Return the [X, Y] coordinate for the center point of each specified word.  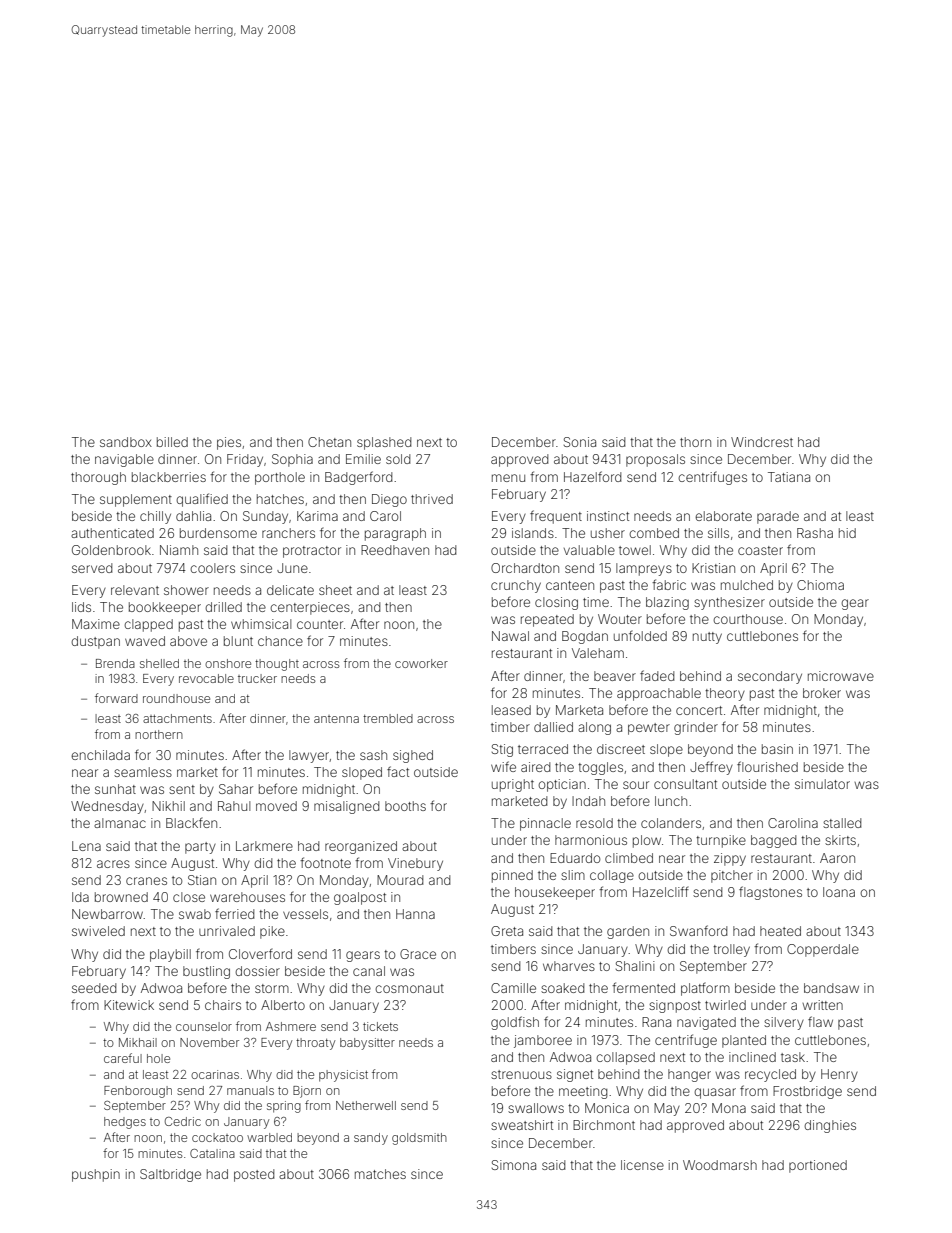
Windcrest [762, 442]
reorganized [361, 847]
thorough [98, 478]
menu [508, 478]
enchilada [100, 755]
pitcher [732, 876]
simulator [822, 784]
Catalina [212, 1153]
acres [113, 864]
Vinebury [415, 864]
